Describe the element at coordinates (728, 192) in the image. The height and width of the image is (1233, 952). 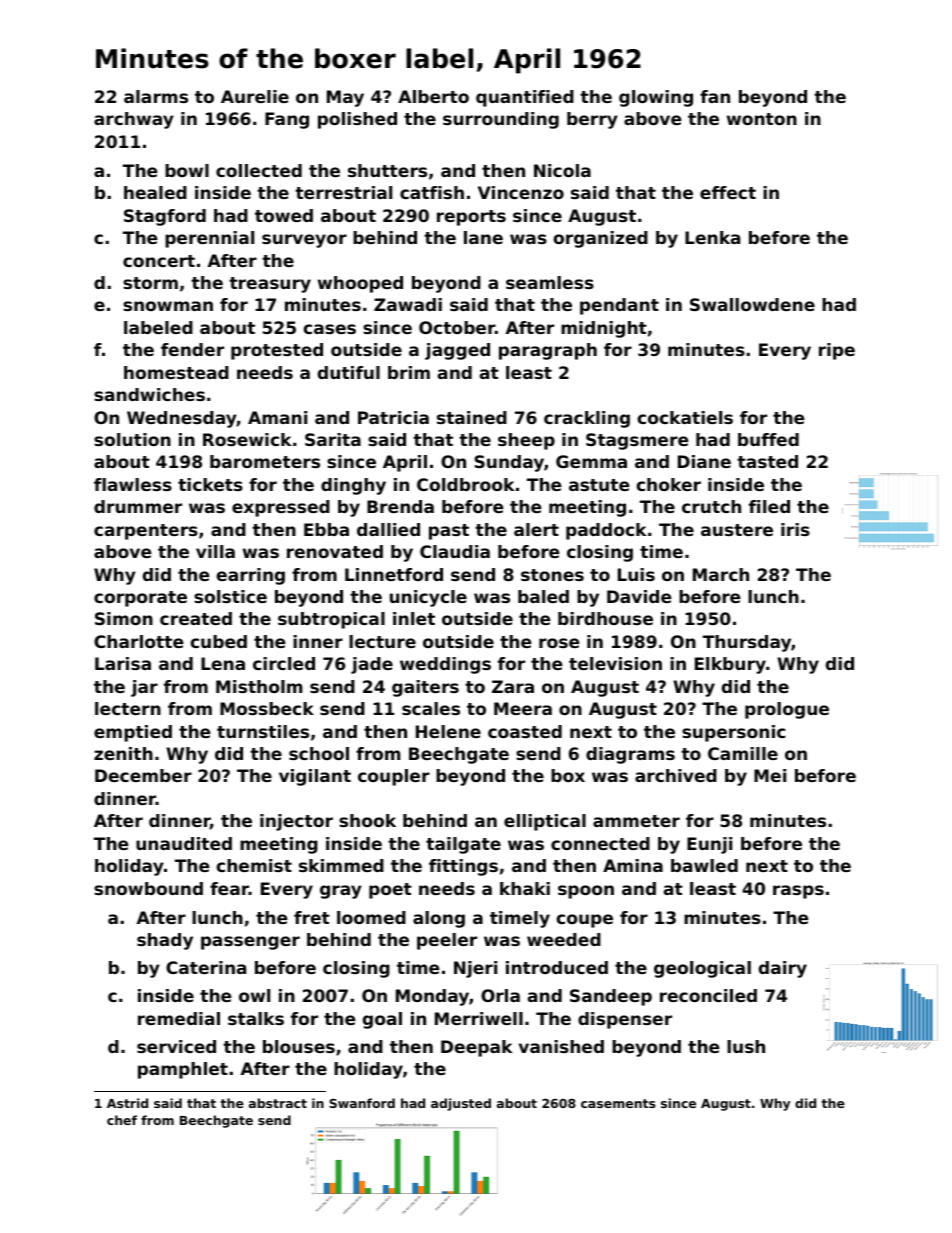
I see `effect` at that location.
